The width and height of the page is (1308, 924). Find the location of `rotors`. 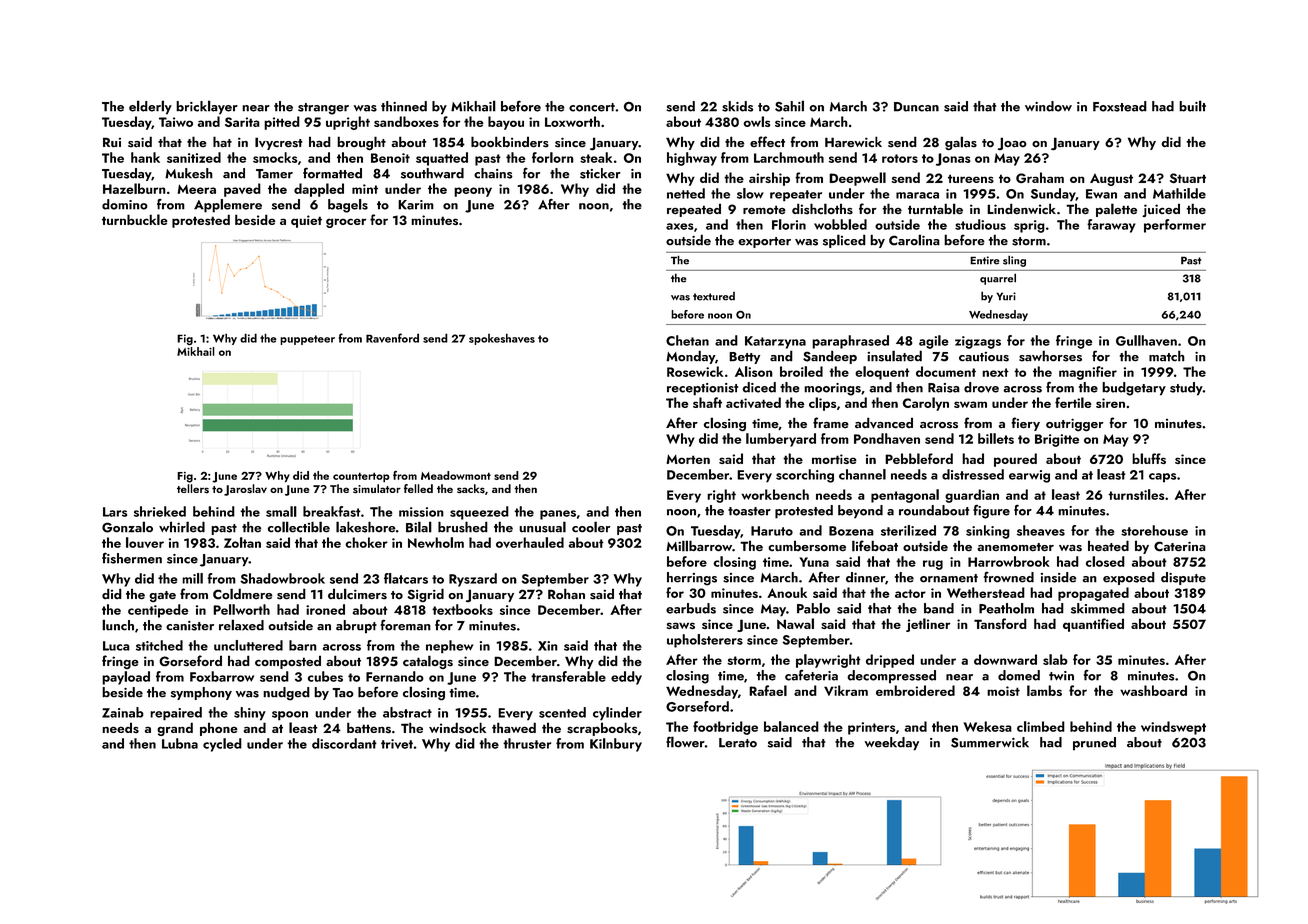

rotors is located at coordinates (900, 158).
